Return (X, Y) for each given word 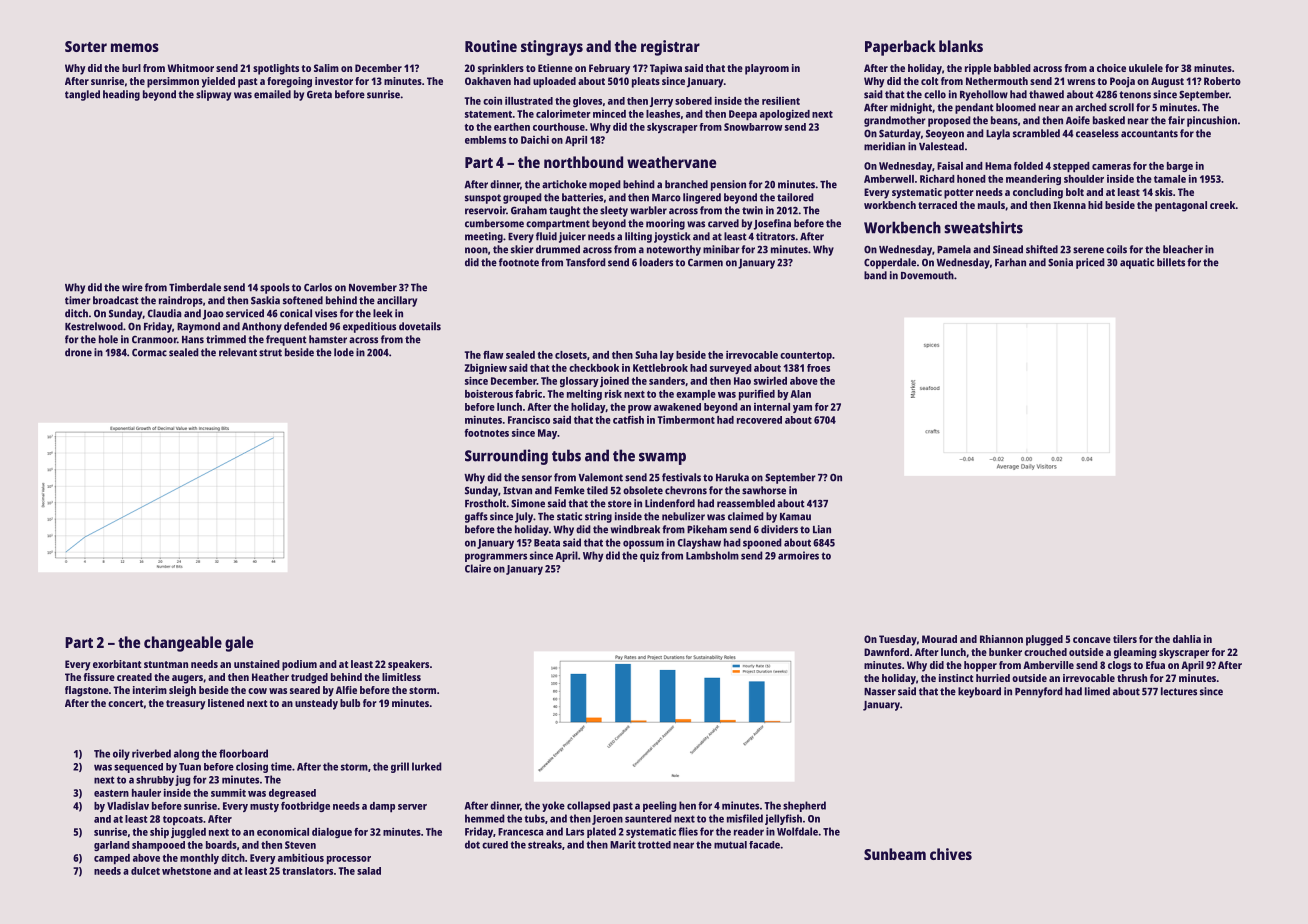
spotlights (276, 69)
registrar (670, 48)
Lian (822, 529)
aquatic (1137, 263)
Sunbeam (895, 854)
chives (951, 854)
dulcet (145, 871)
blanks (961, 46)
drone (78, 352)
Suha (646, 355)
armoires (798, 555)
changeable (183, 644)
